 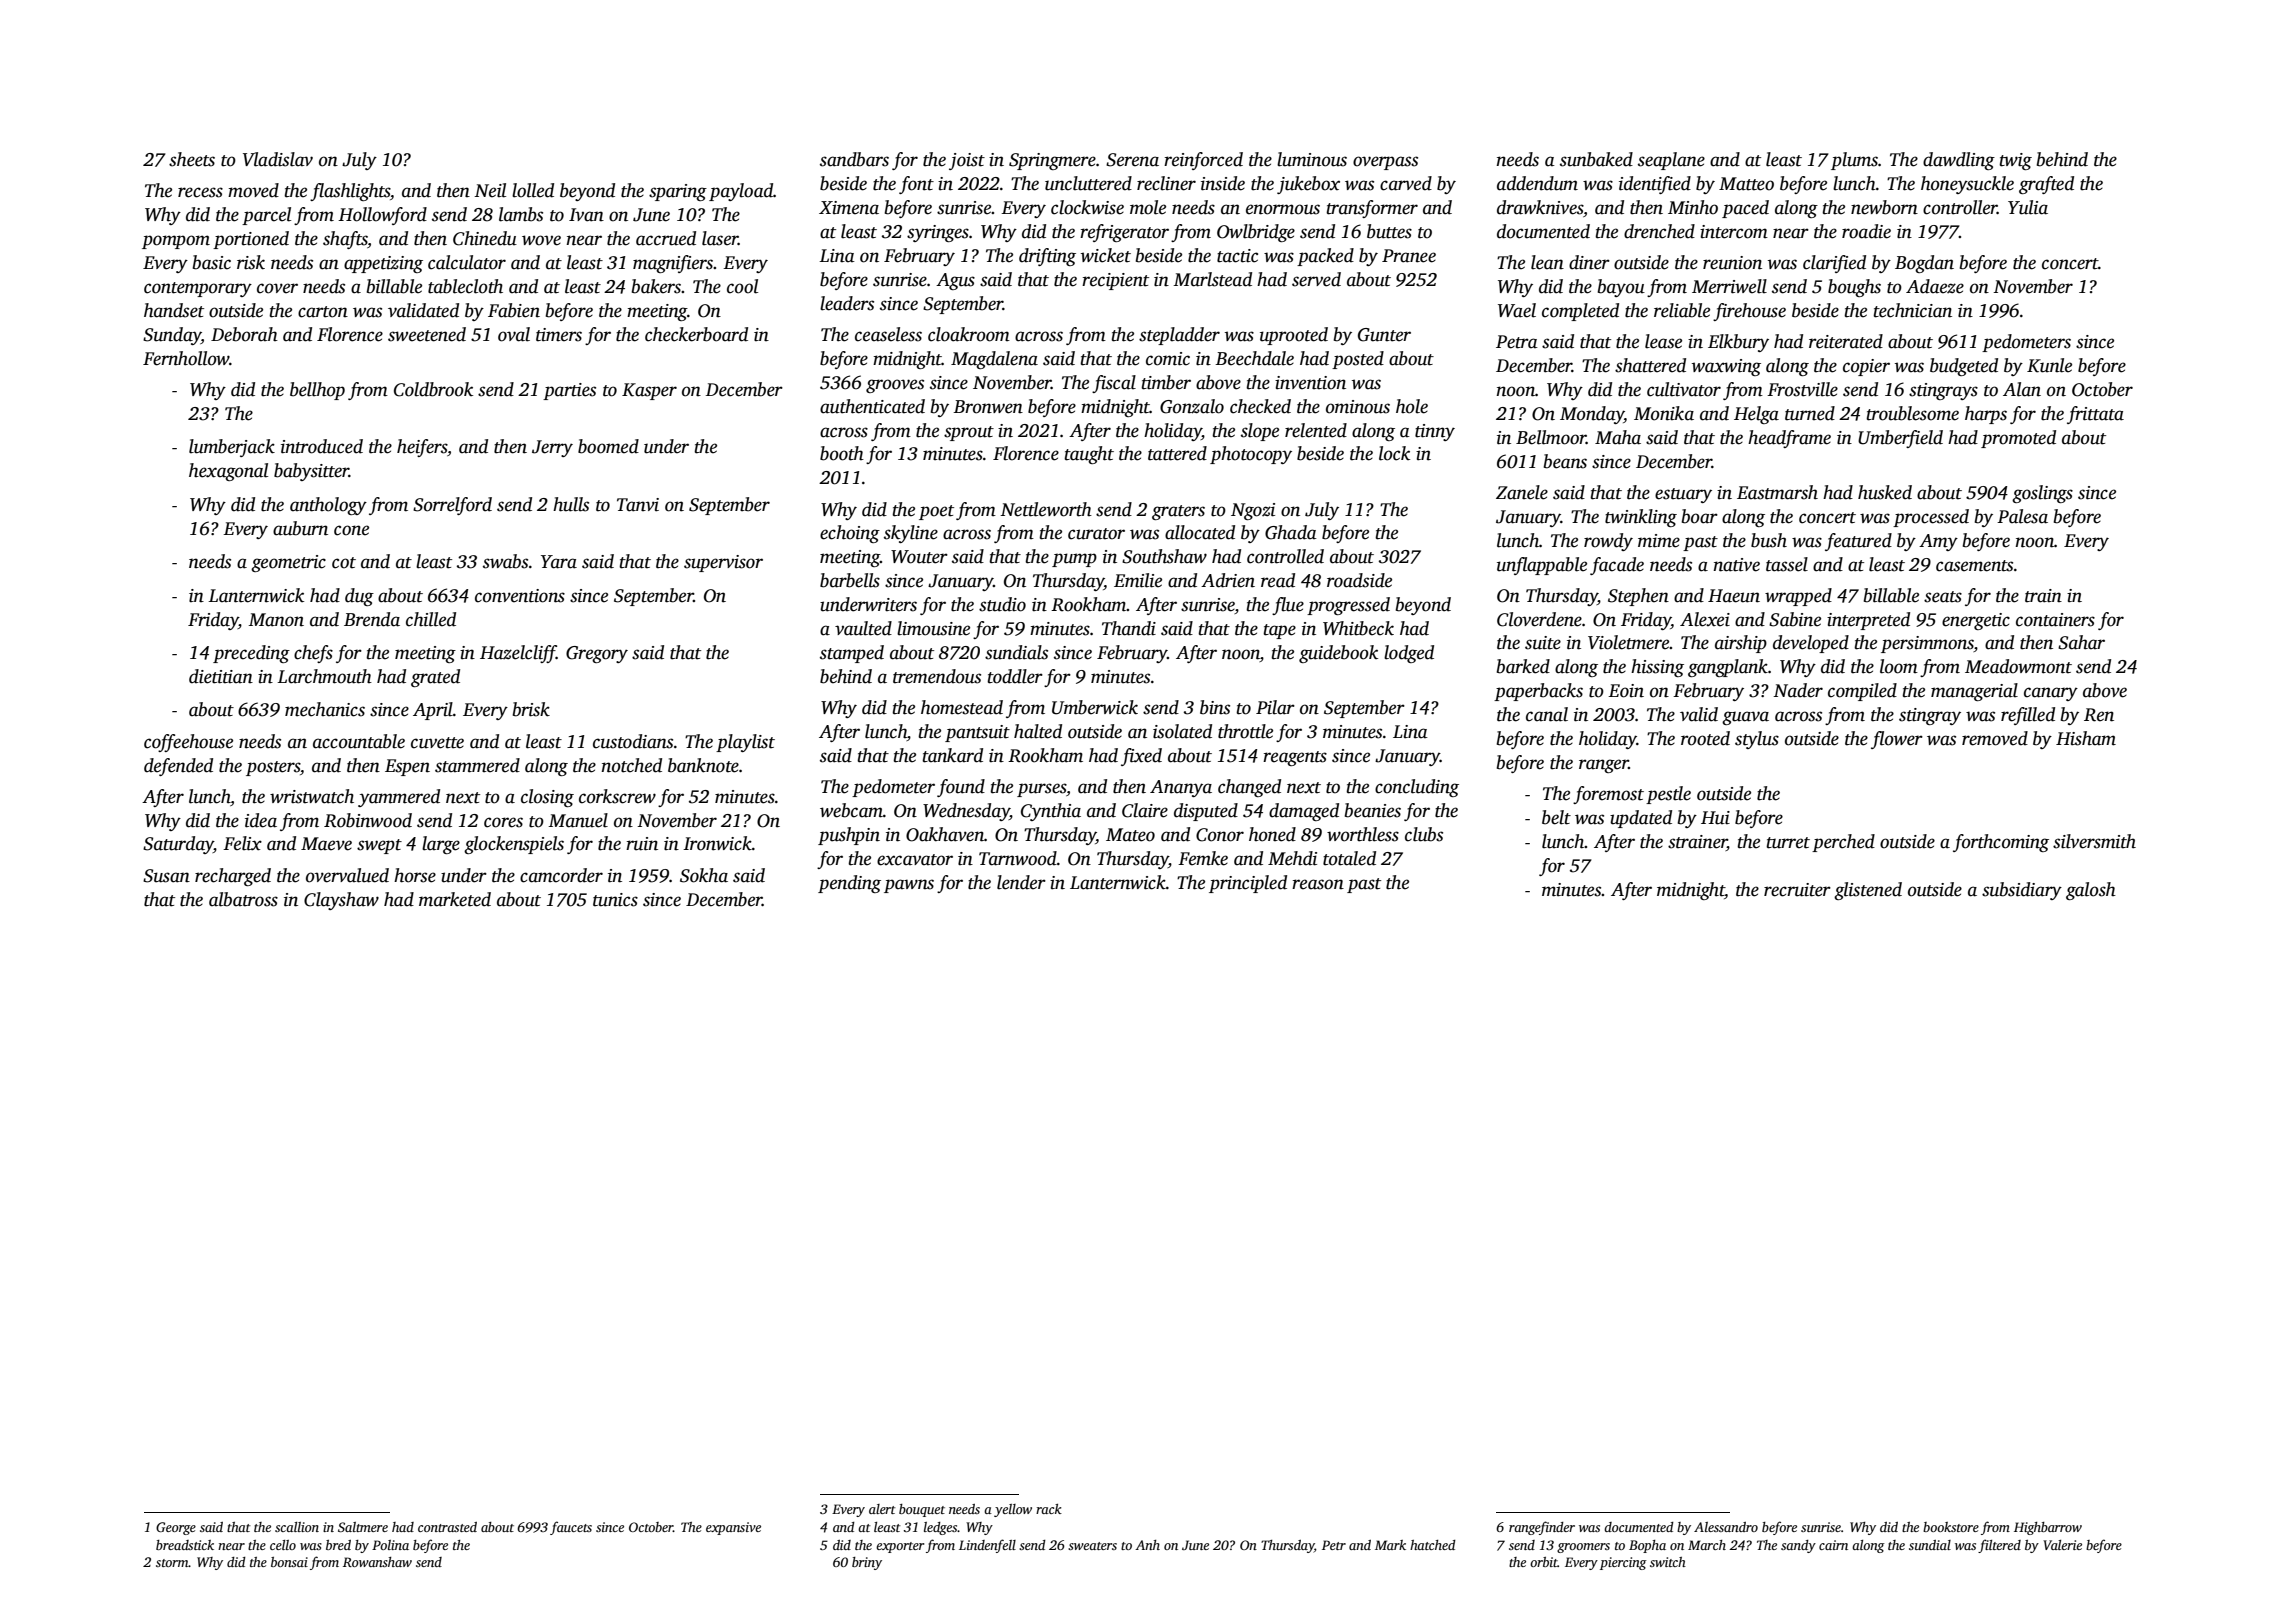 I want to click on albatross, so click(x=243, y=899).
